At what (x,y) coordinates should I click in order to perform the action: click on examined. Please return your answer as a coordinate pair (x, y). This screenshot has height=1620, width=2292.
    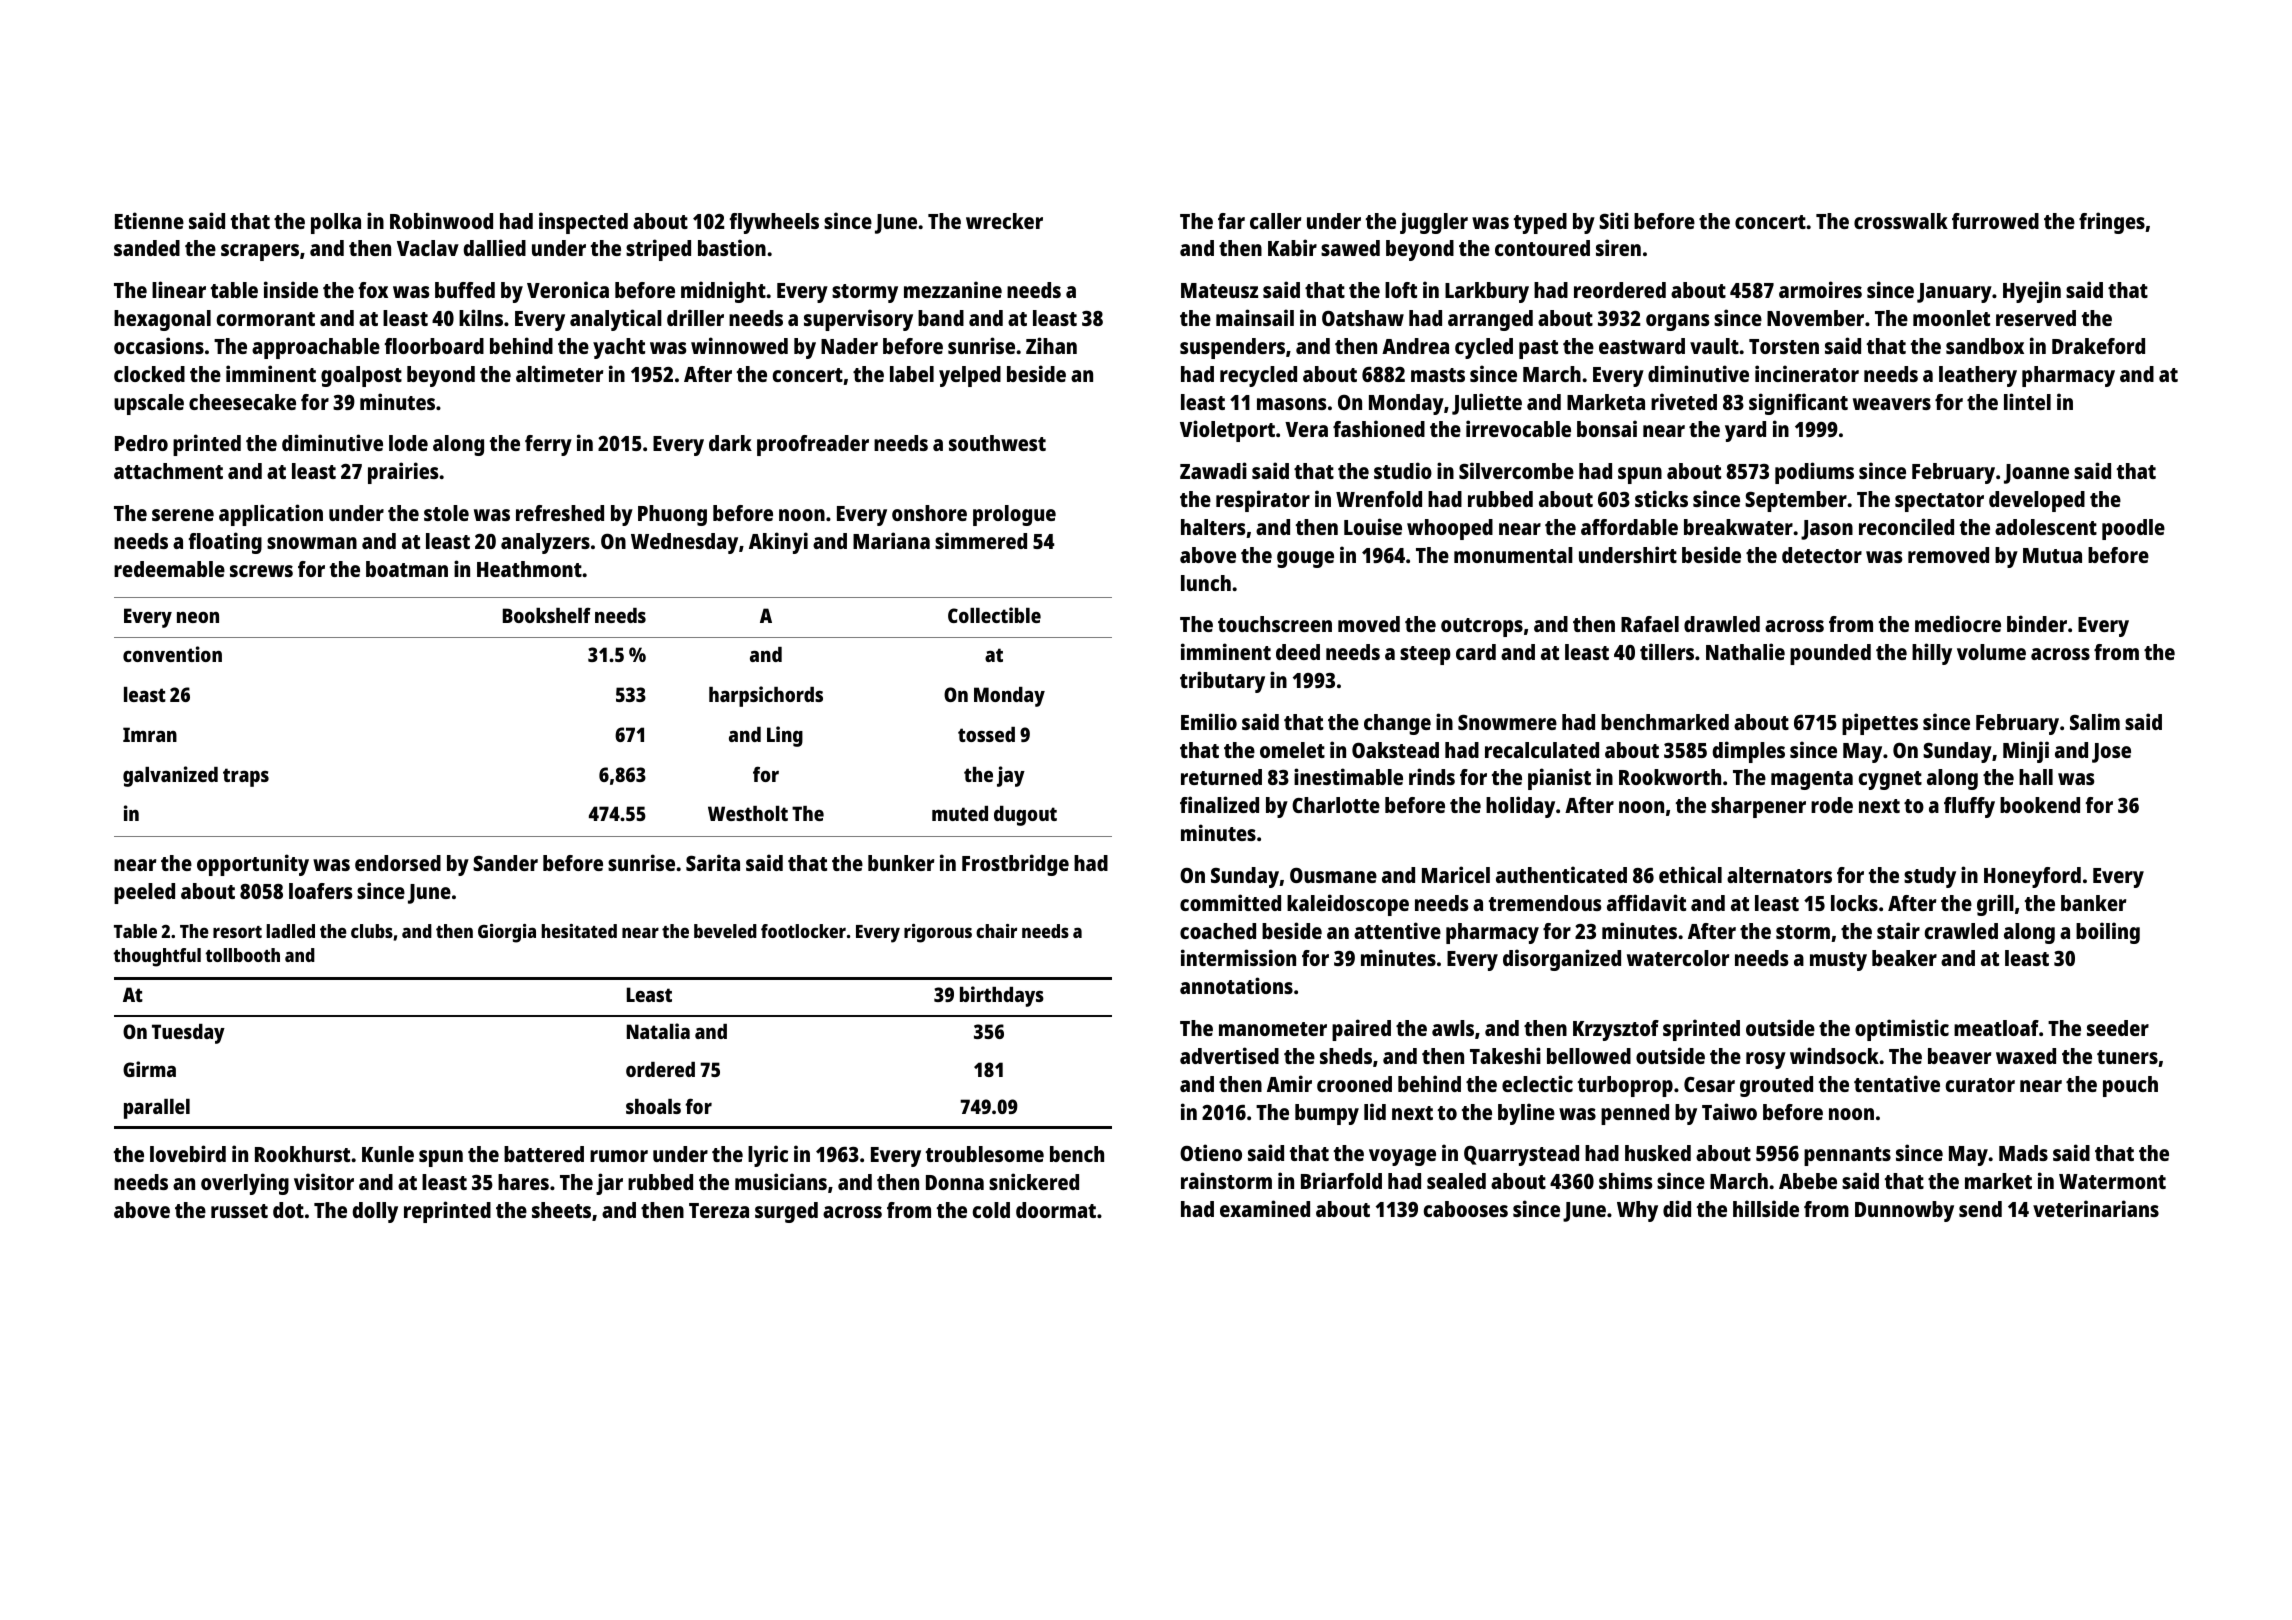
    Looking at the image, I should click on (1265, 1208).
